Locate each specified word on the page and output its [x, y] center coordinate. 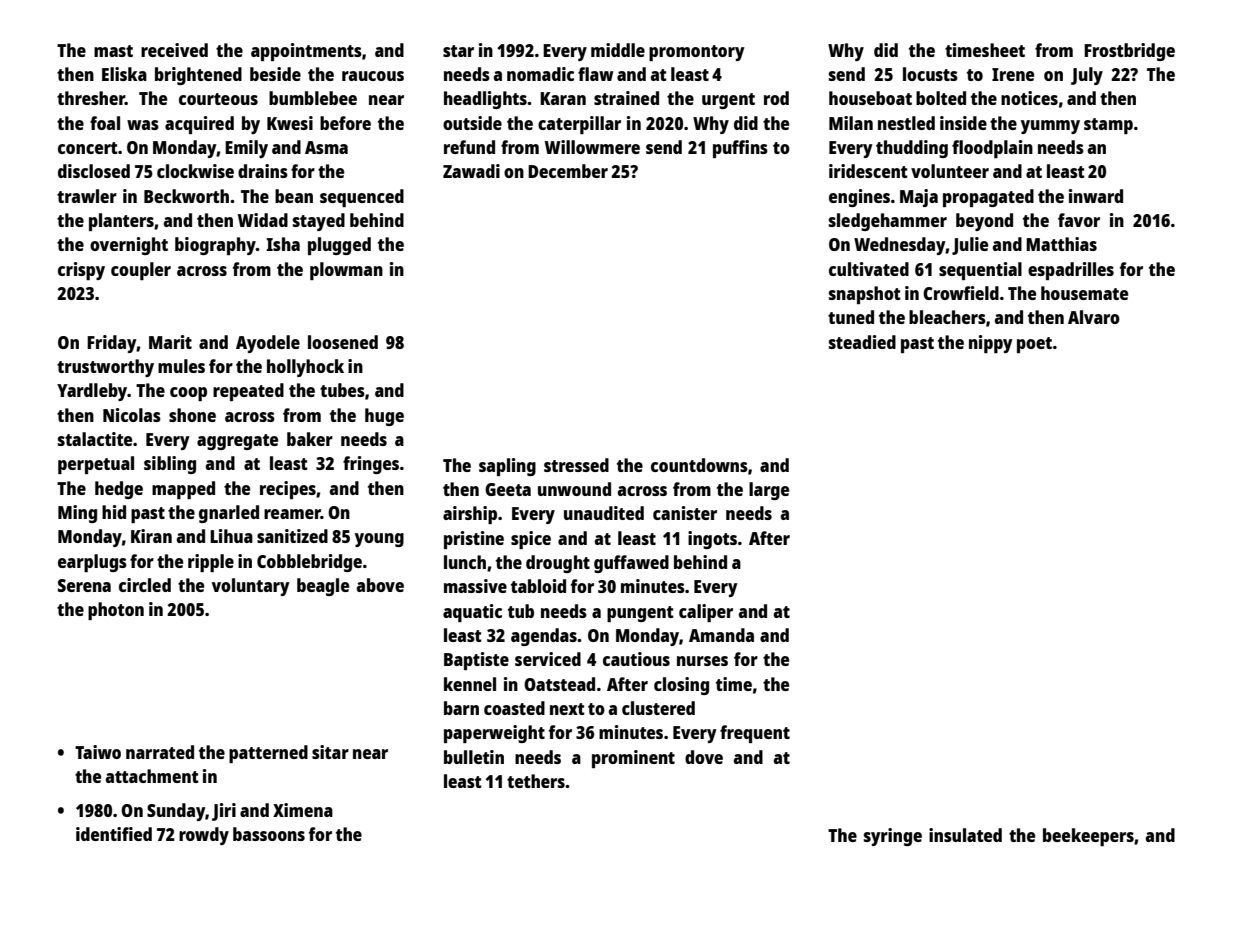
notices [1029, 98]
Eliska [124, 74]
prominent [633, 759]
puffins [740, 149]
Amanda [721, 635]
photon [116, 611]
